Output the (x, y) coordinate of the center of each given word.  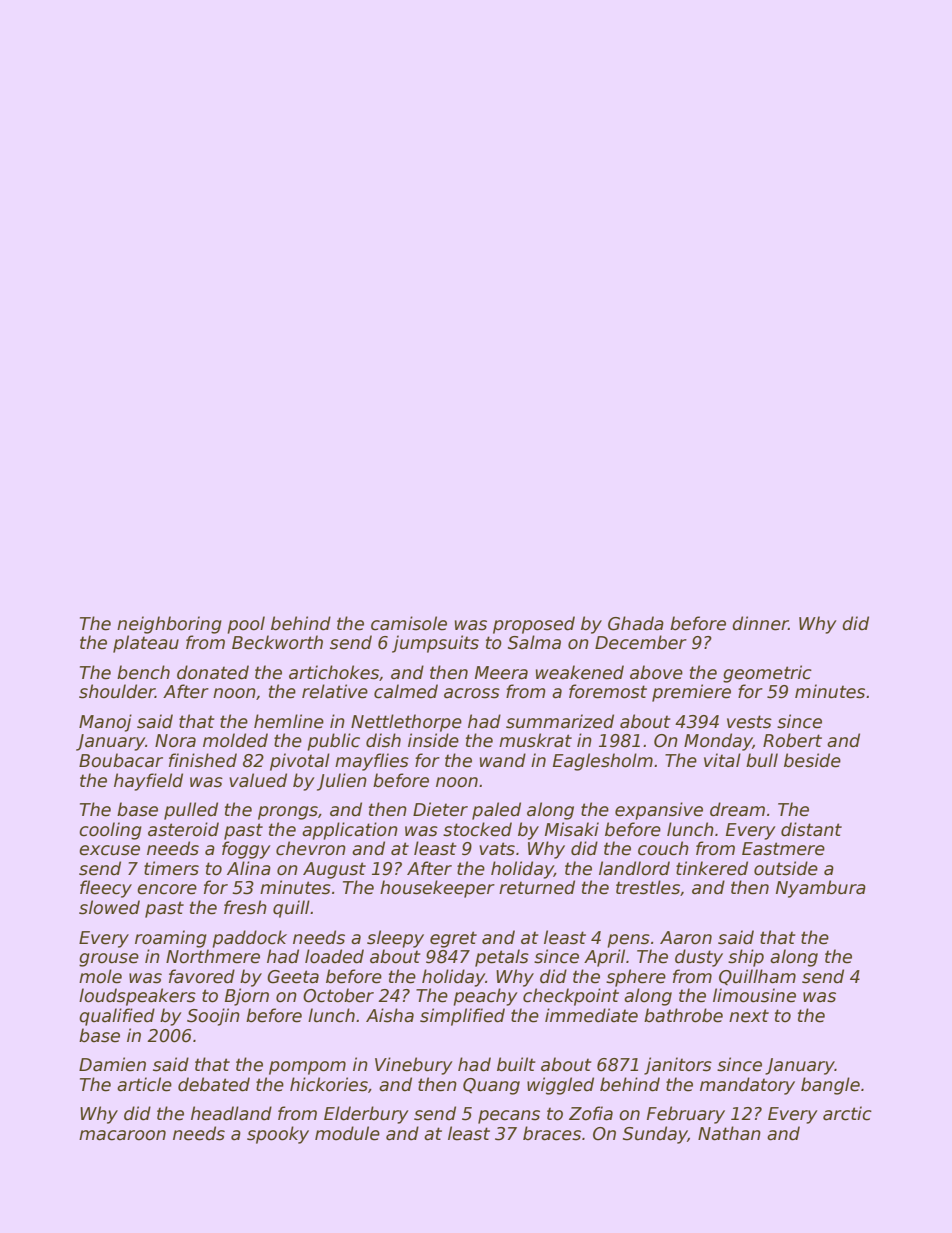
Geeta (293, 977)
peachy (485, 997)
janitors (678, 1066)
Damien (112, 1064)
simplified (462, 1017)
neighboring (169, 625)
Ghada (636, 623)
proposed (534, 625)
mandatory (747, 1086)
